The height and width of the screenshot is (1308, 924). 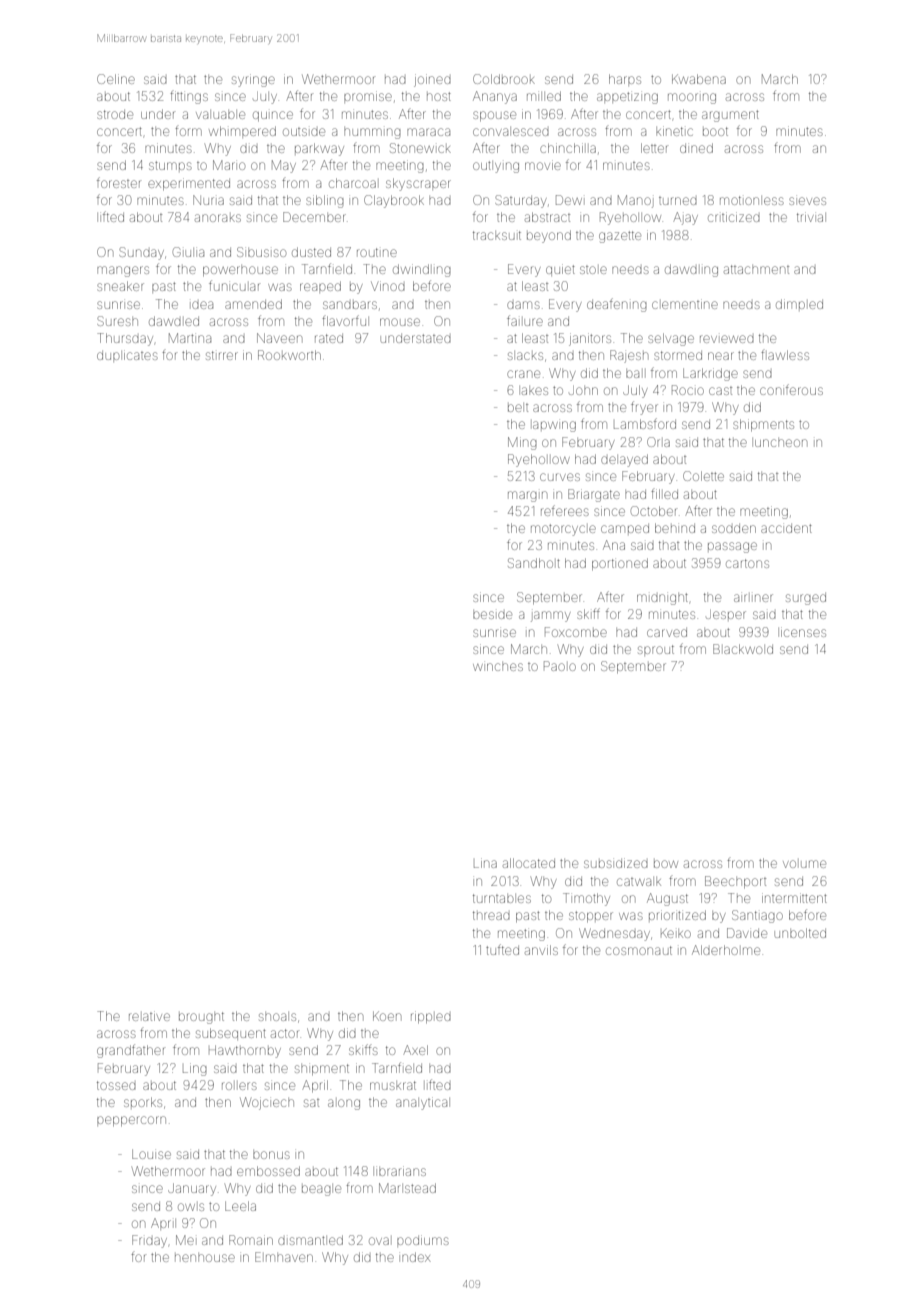 I want to click on index, so click(x=416, y=1257).
